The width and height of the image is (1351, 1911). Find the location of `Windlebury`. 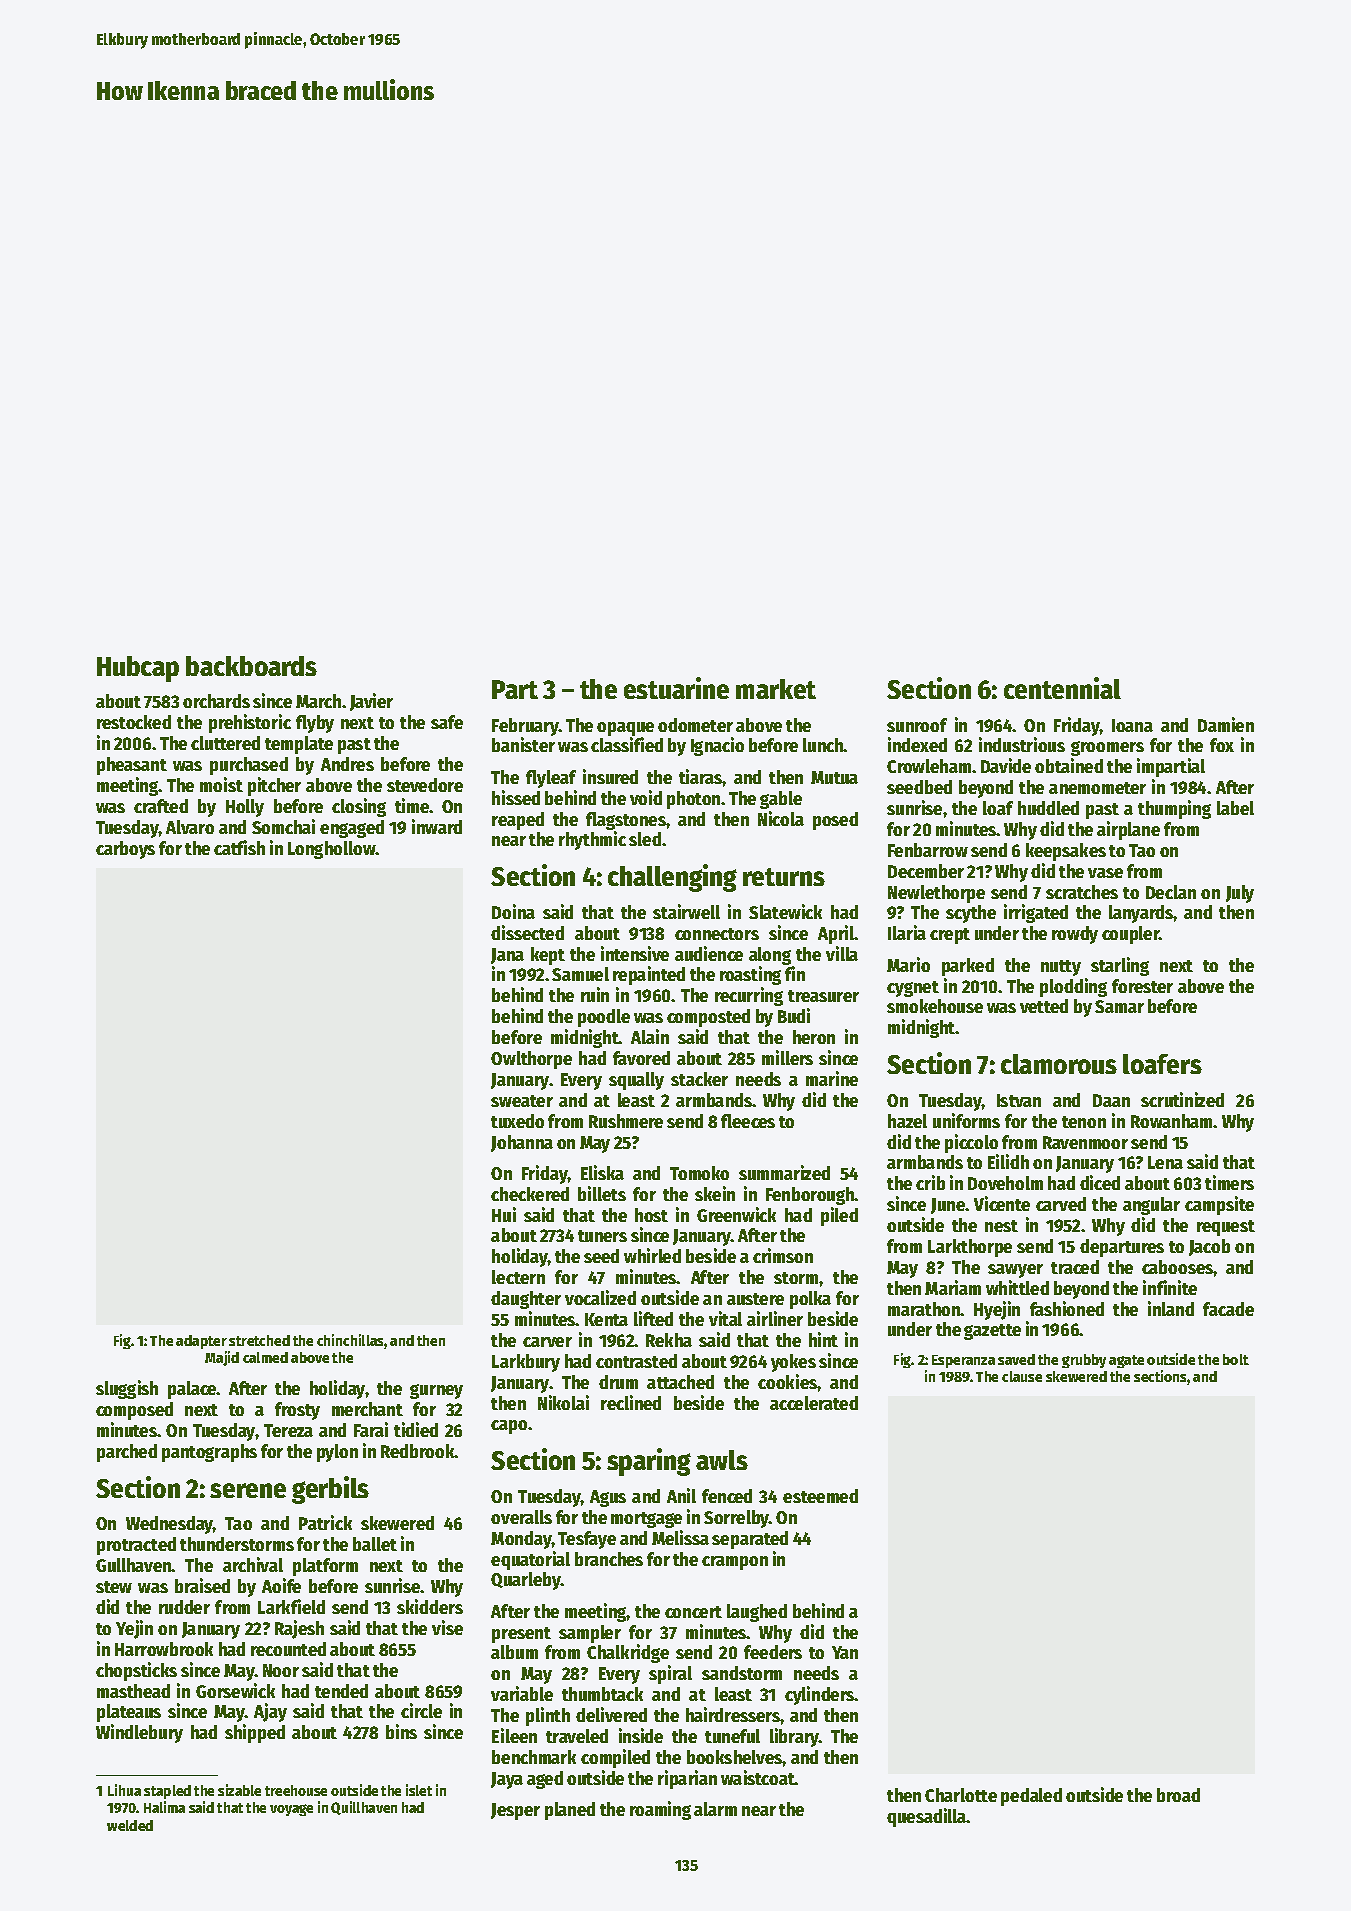

Windlebury is located at coordinates (139, 1733).
